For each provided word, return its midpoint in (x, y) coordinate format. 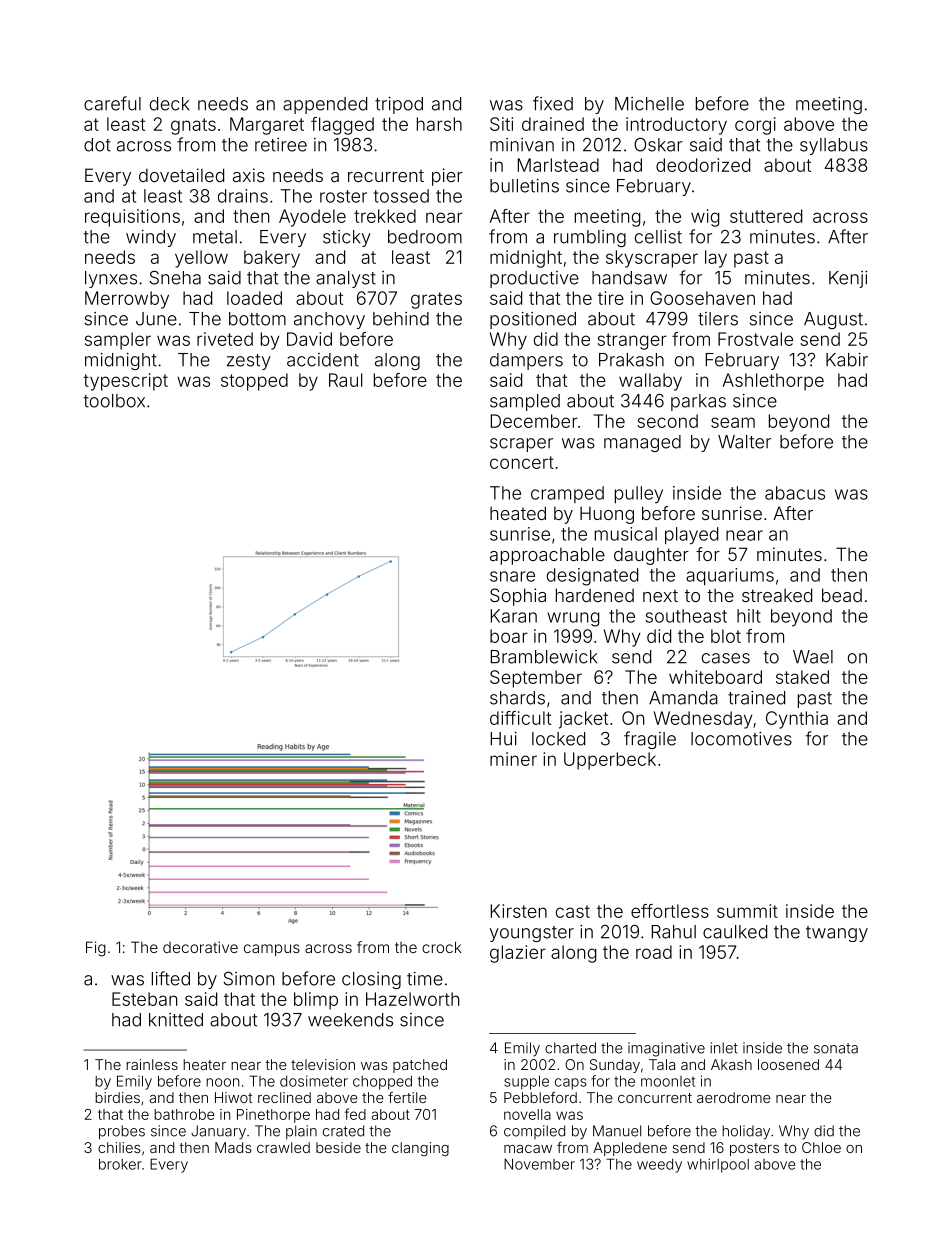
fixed (553, 103)
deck (169, 104)
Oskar (658, 145)
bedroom (425, 237)
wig (705, 218)
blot (726, 636)
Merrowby (127, 300)
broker (120, 1164)
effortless (670, 911)
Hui (504, 739)
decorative (200, 947)
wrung (573, 619)
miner (513, 759)
